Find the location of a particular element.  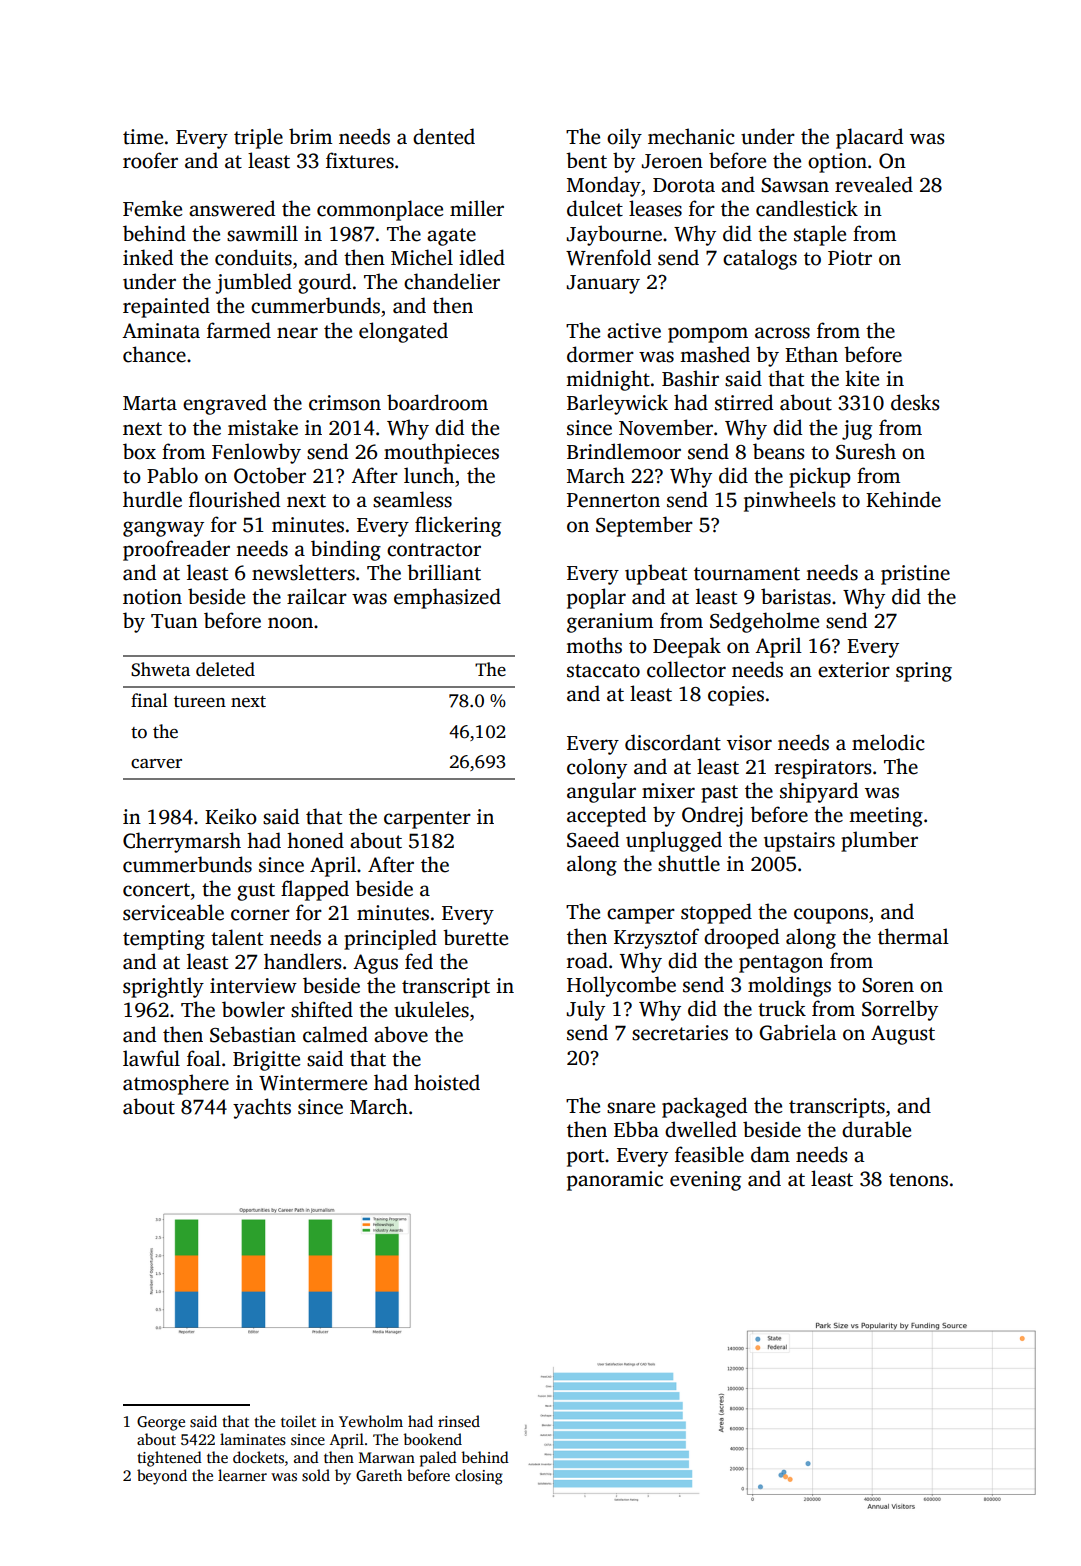

Piotr is located at coordinates (850, 258).
